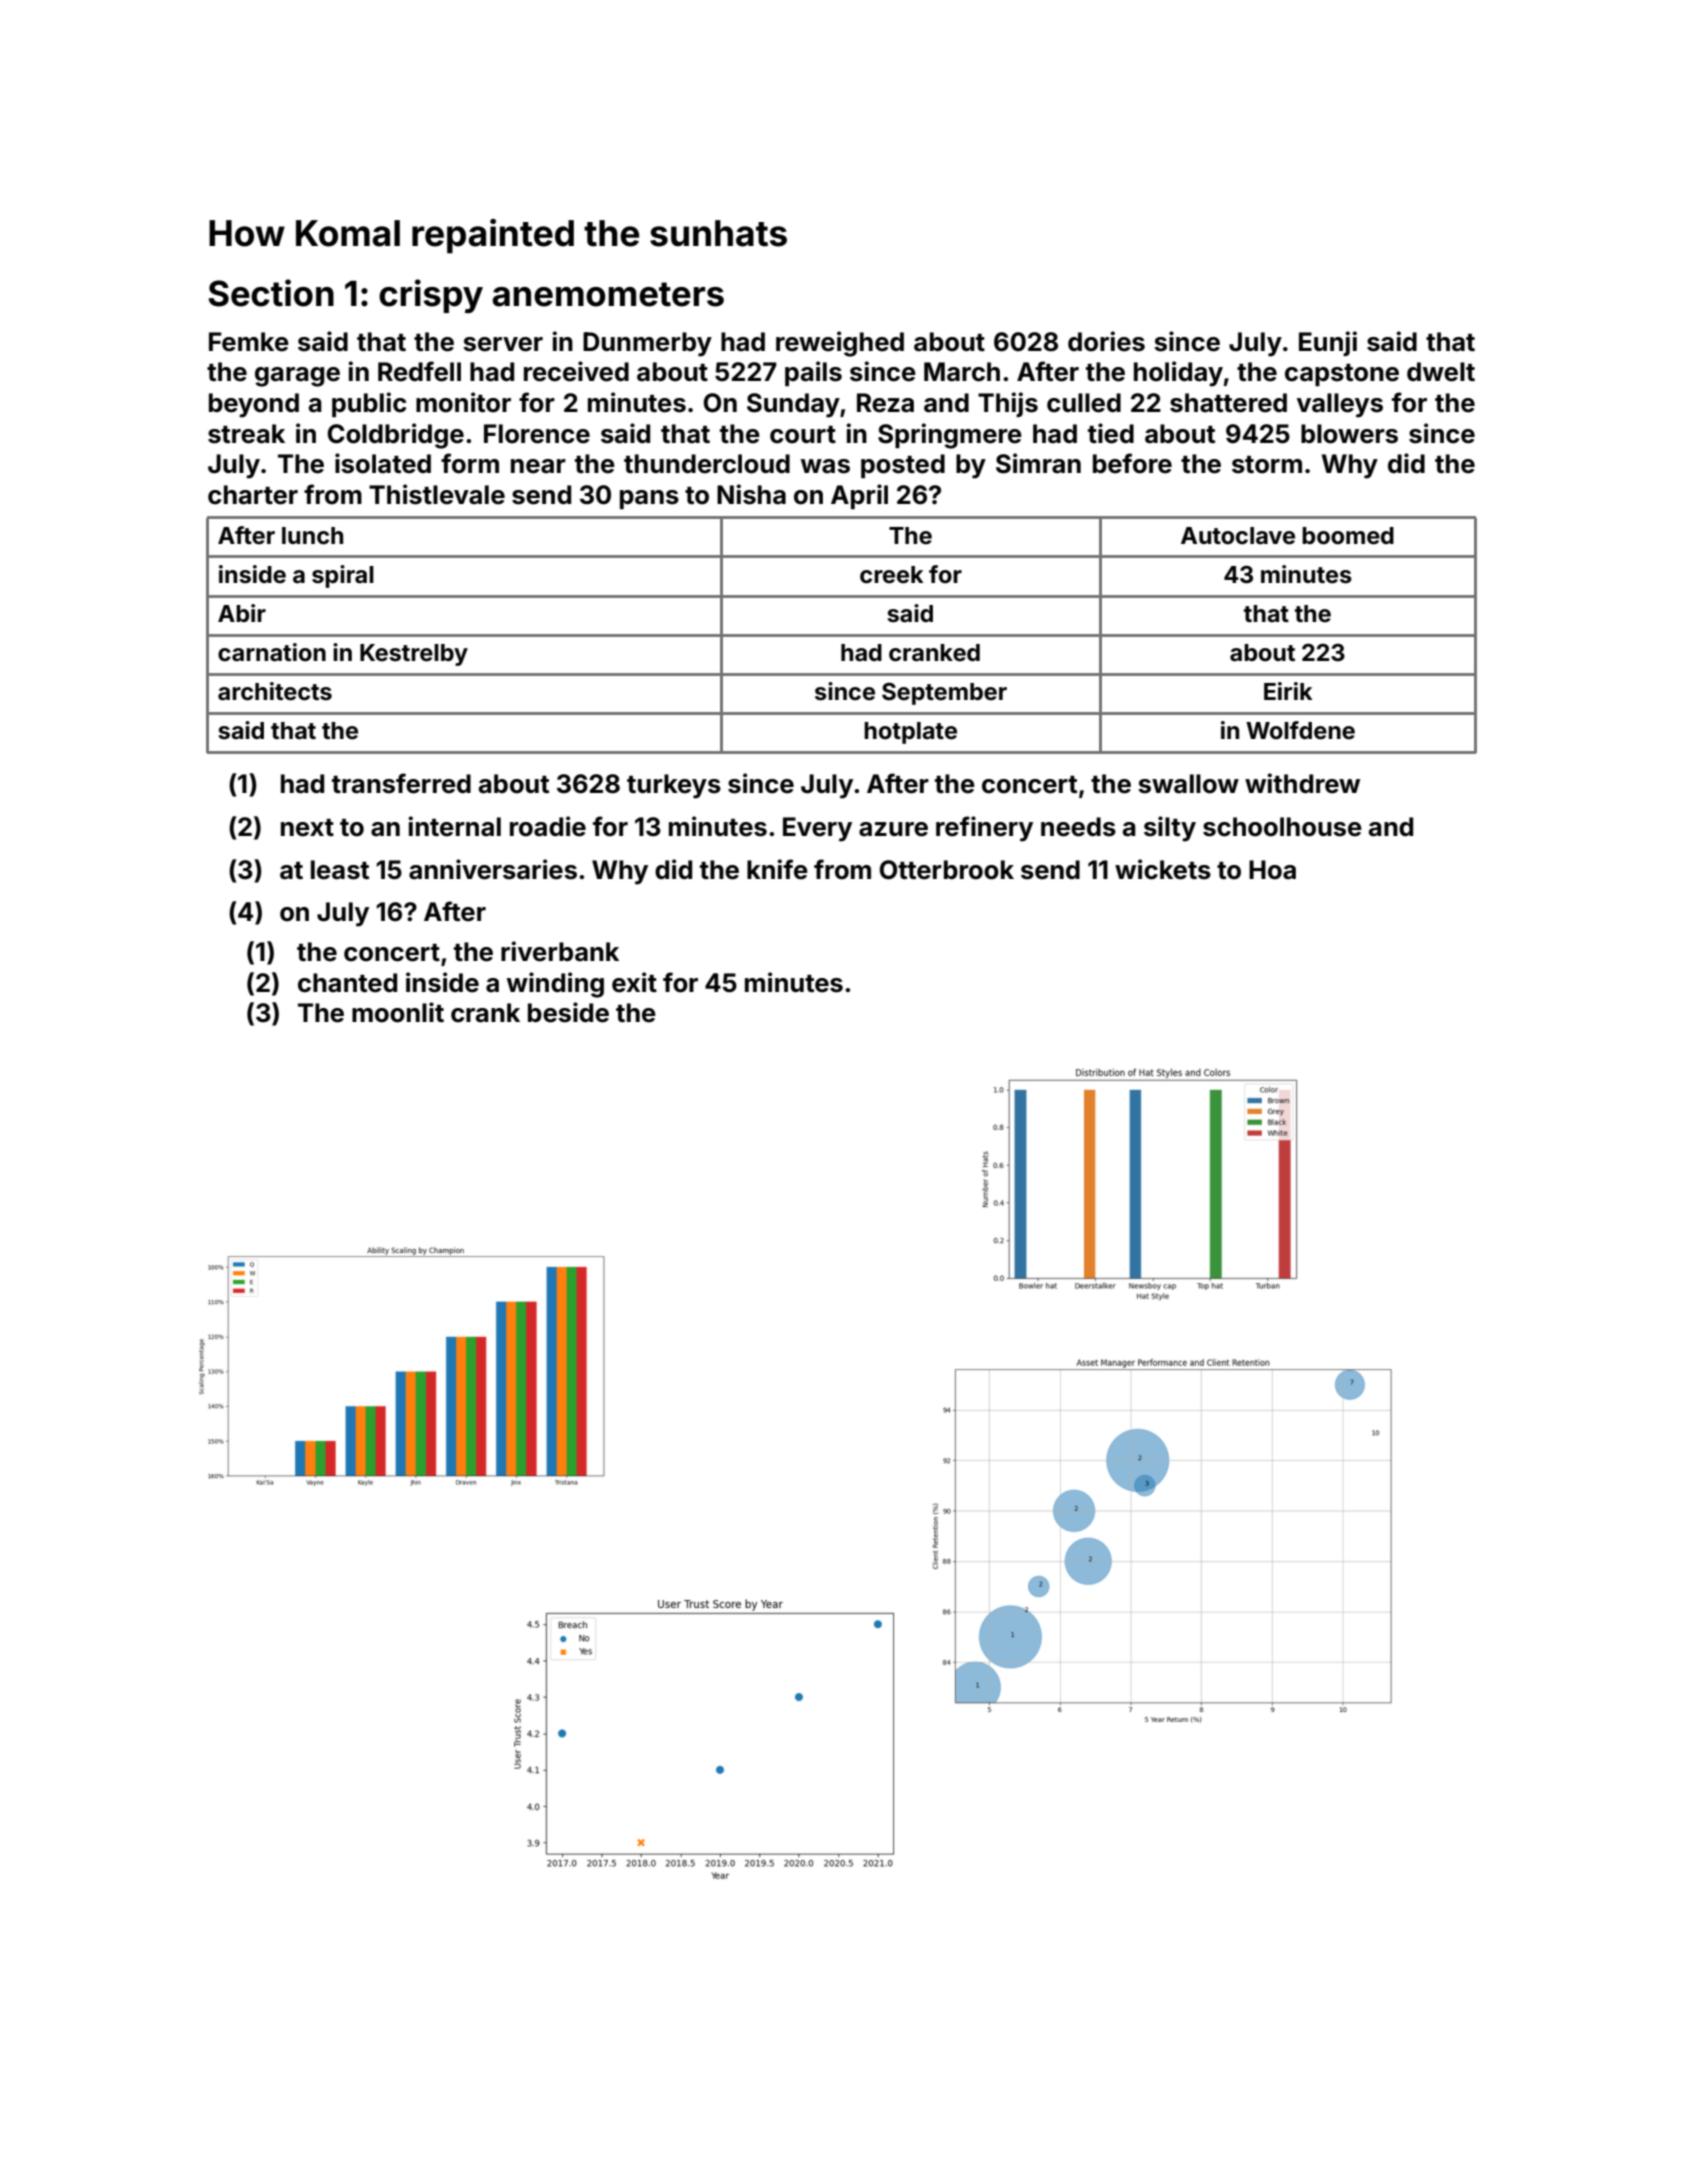 The width and height of the screenshot is (1683, 2178). What do you see at coordinates (817, 829) in the screenshot?
I see `Every` at bounding box center [817, 829].
